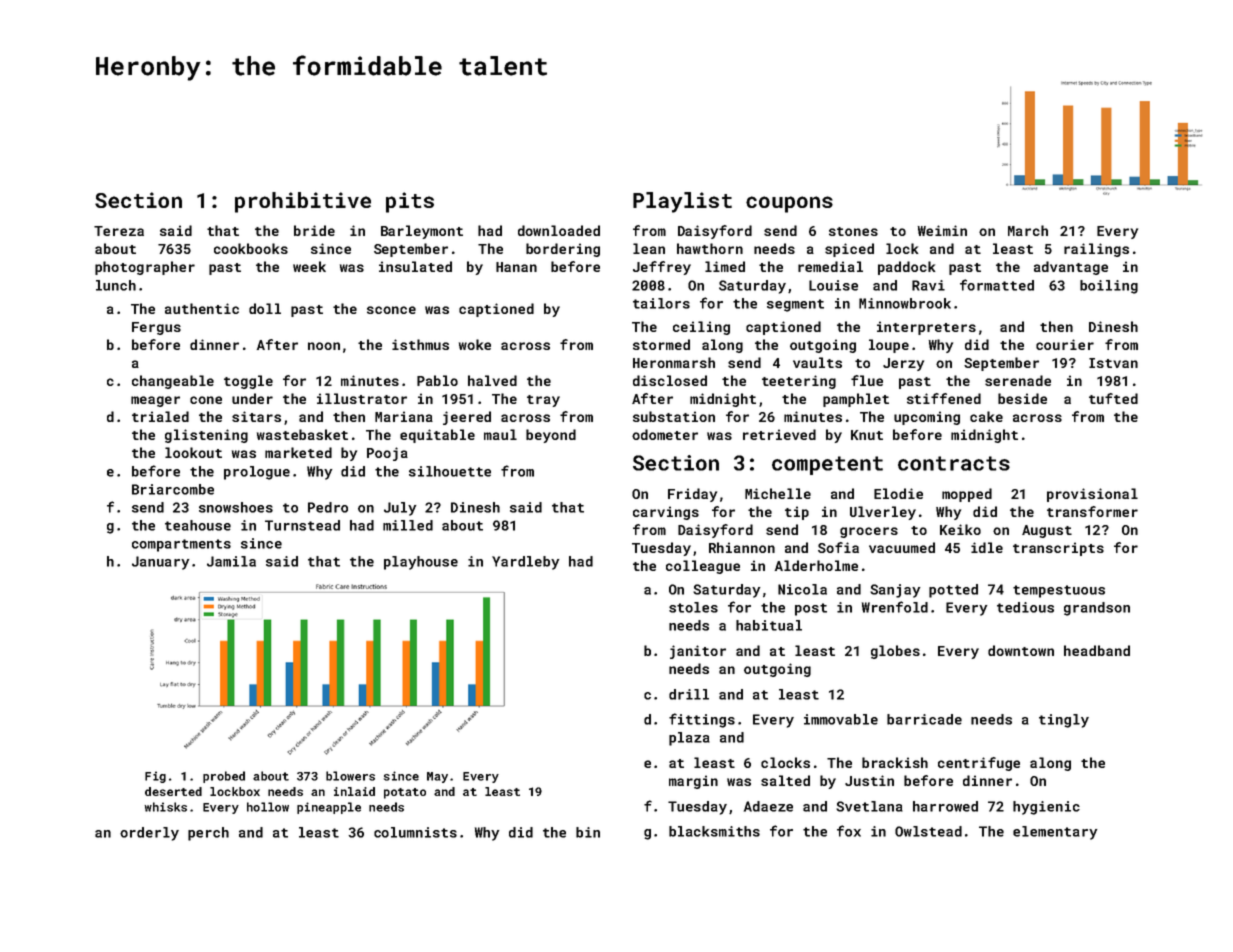 This document has width=1233, height=952. Describe the element at coordinates (268, 807) in the document. I see `hollow` at that location.
